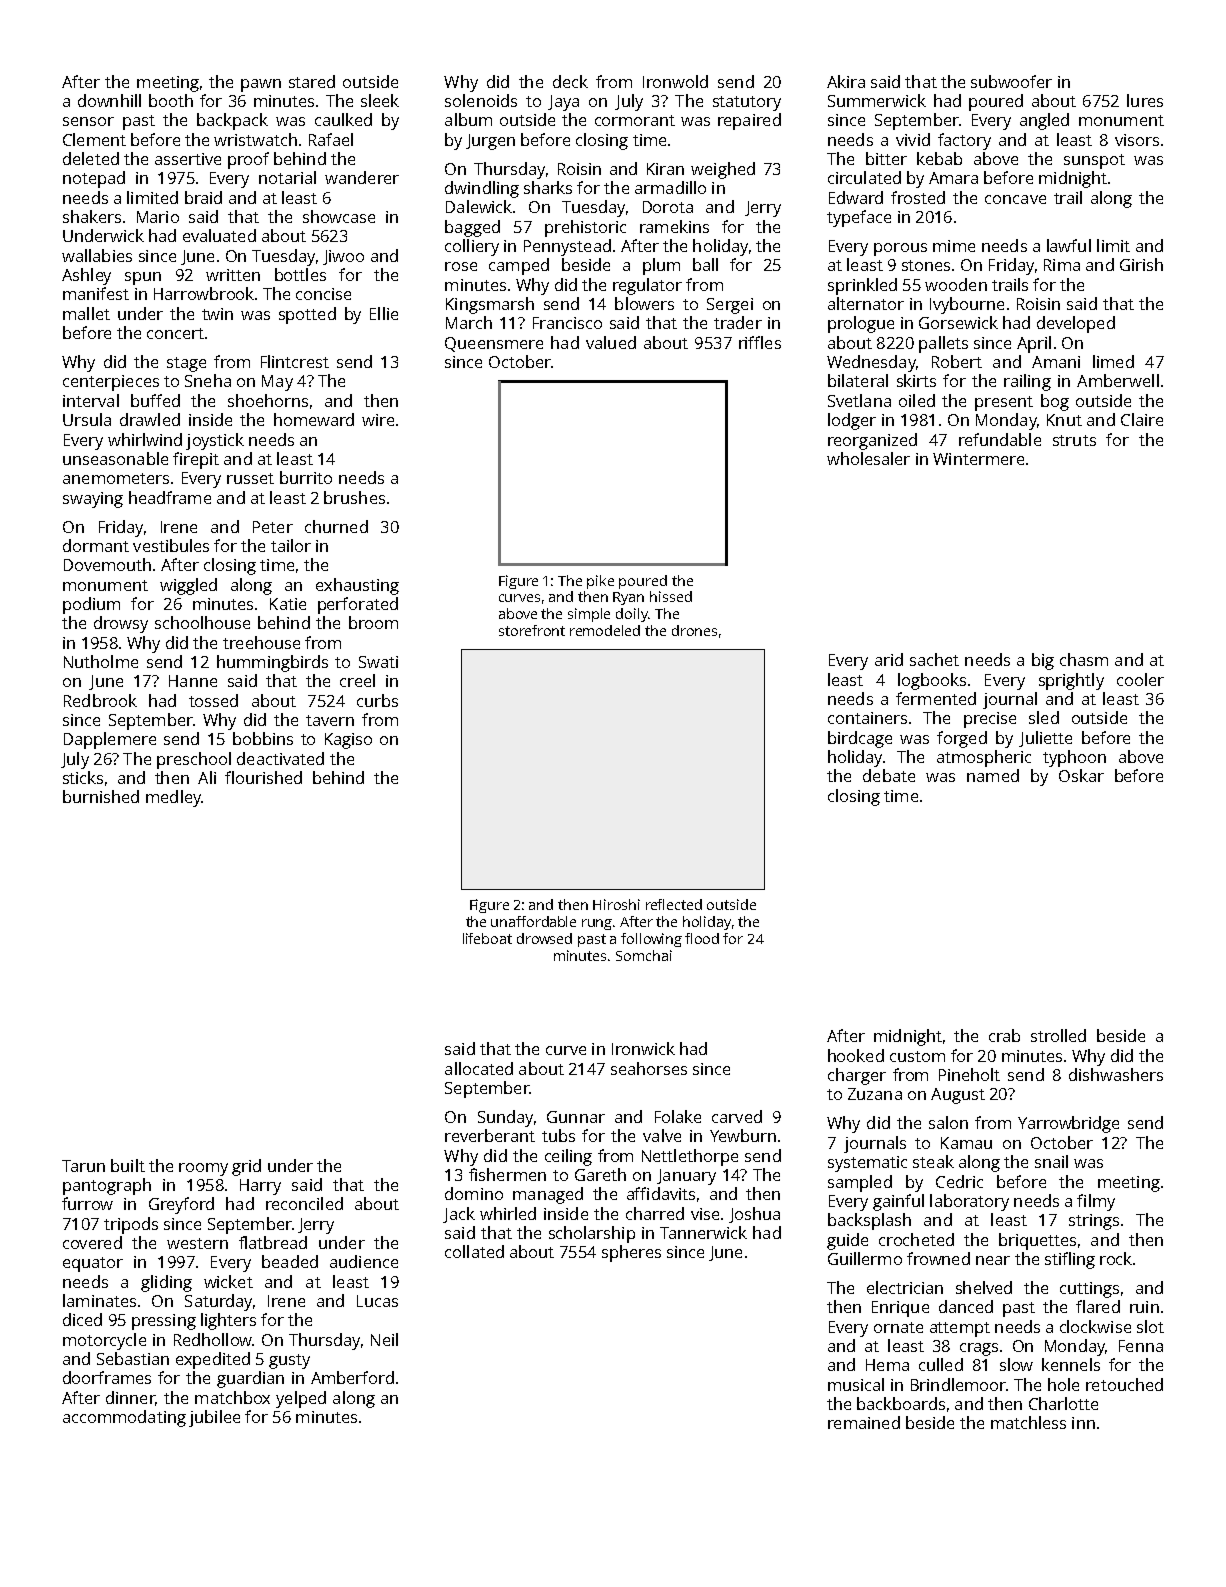 Image resolution: width=1226 pixels, height=1587 pixels. What do you see at coordinates (702, 938) in the screenshot?
I see `flood` at bounding box center [702, 938].
